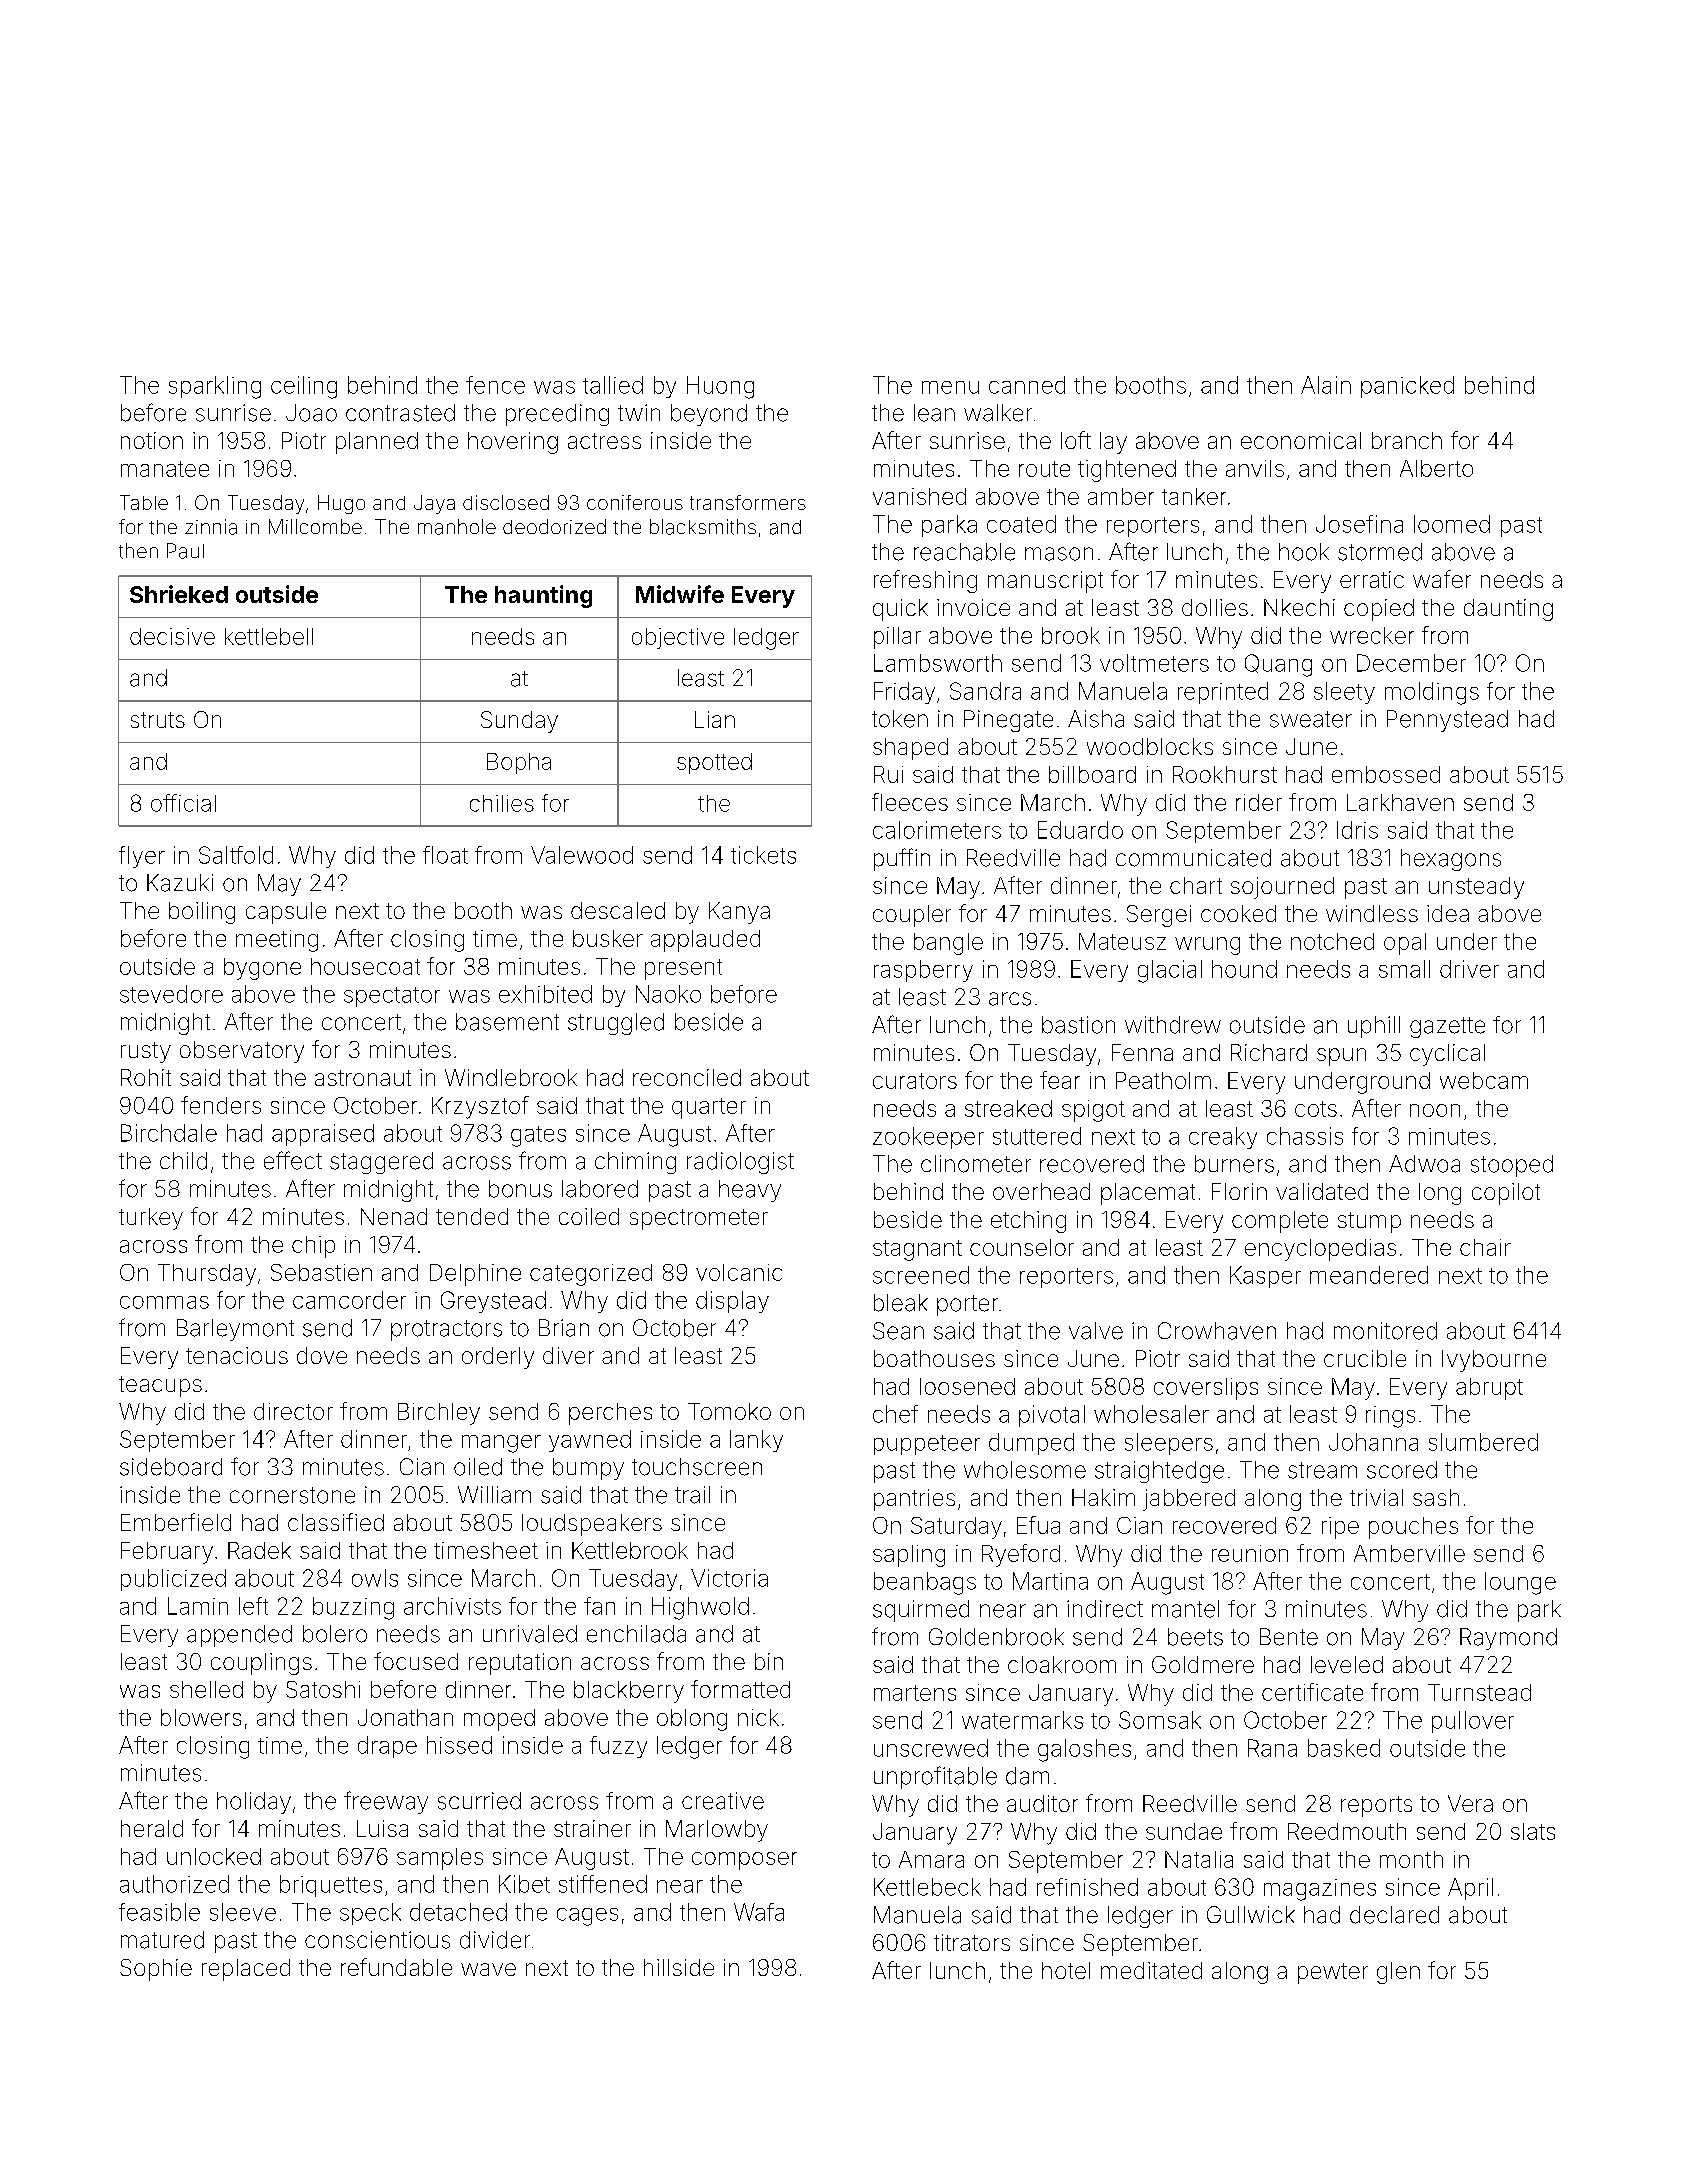  What do you see at coordinates (1470, 1889) in the image?
I see `April` at bounding box center [1470, 1889].
